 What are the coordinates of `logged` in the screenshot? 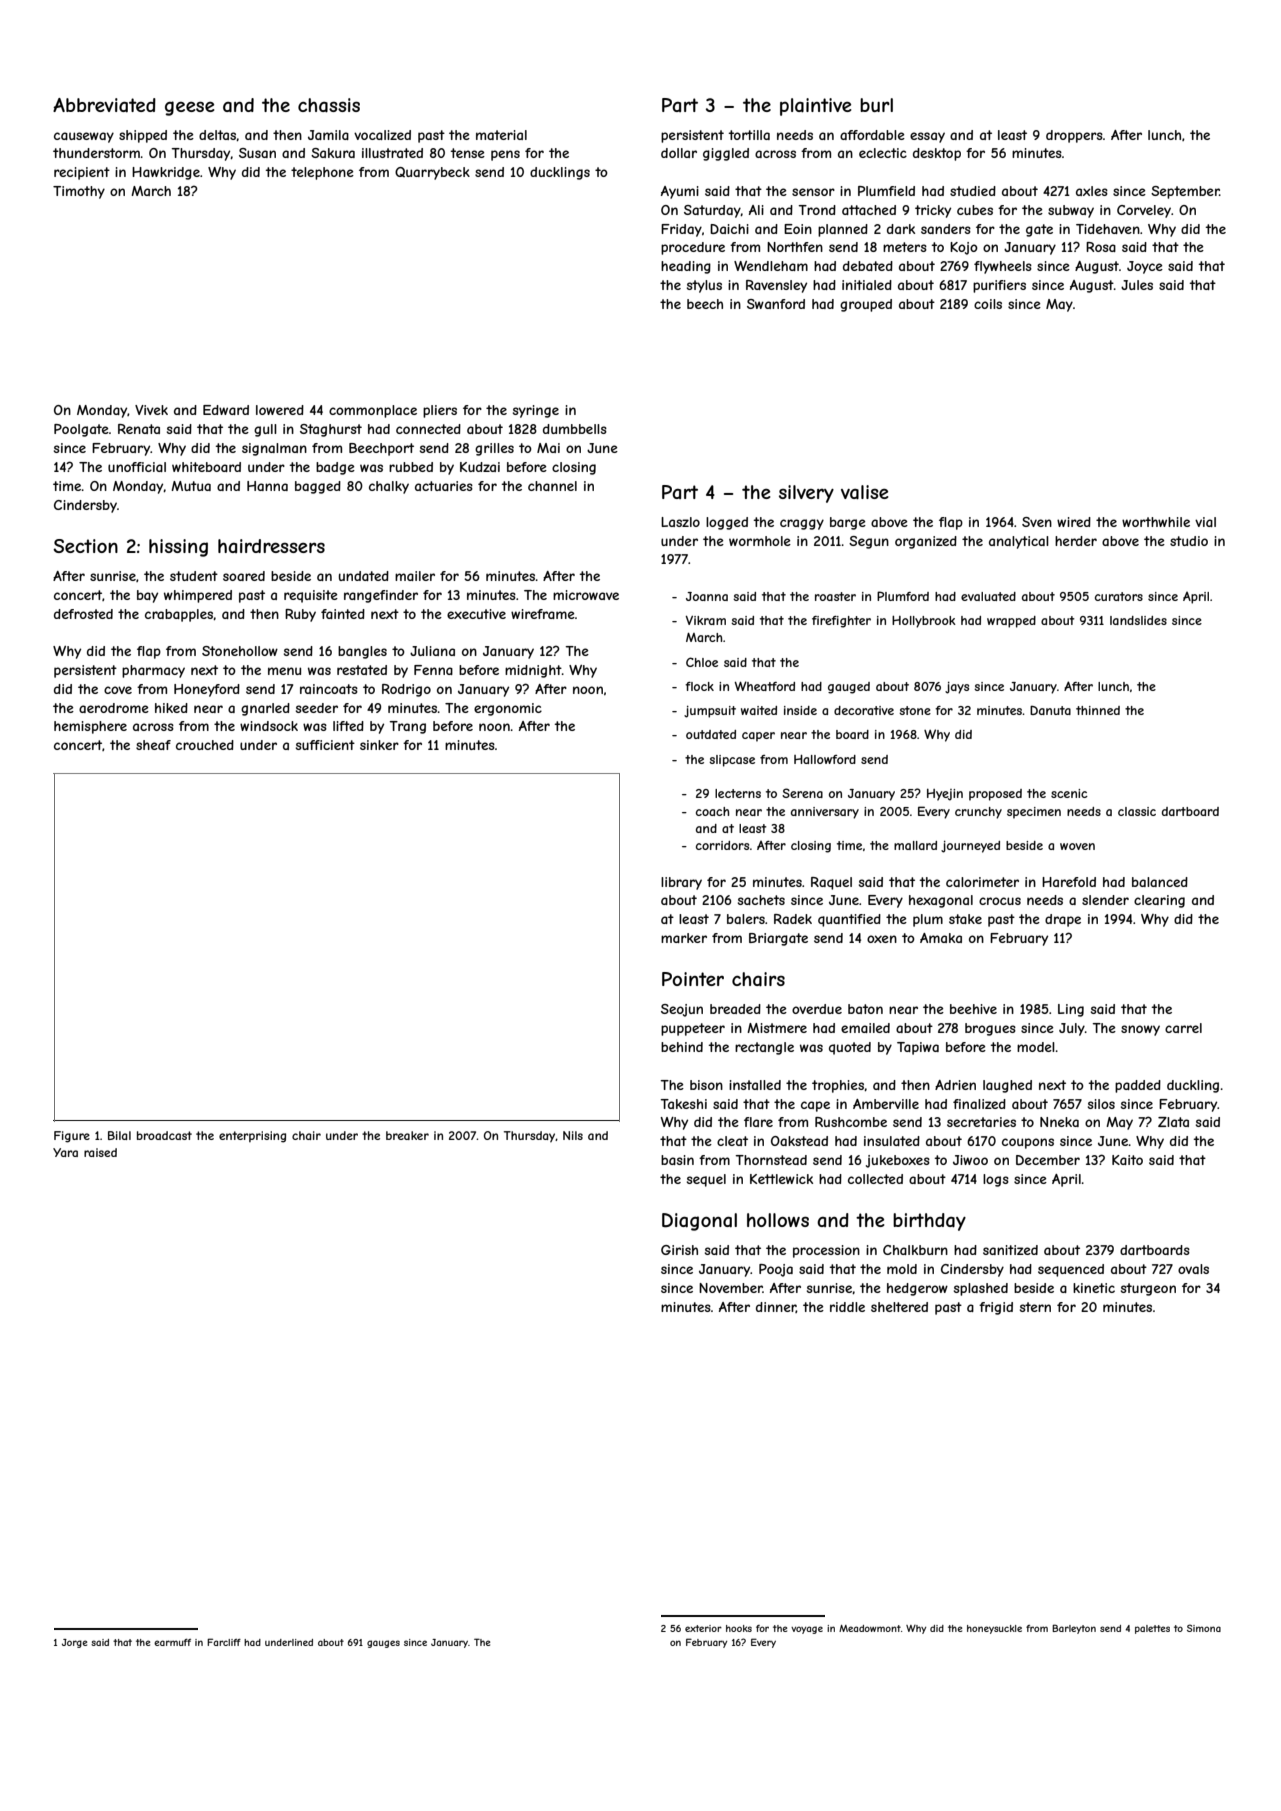 It's located at (727, 523).
